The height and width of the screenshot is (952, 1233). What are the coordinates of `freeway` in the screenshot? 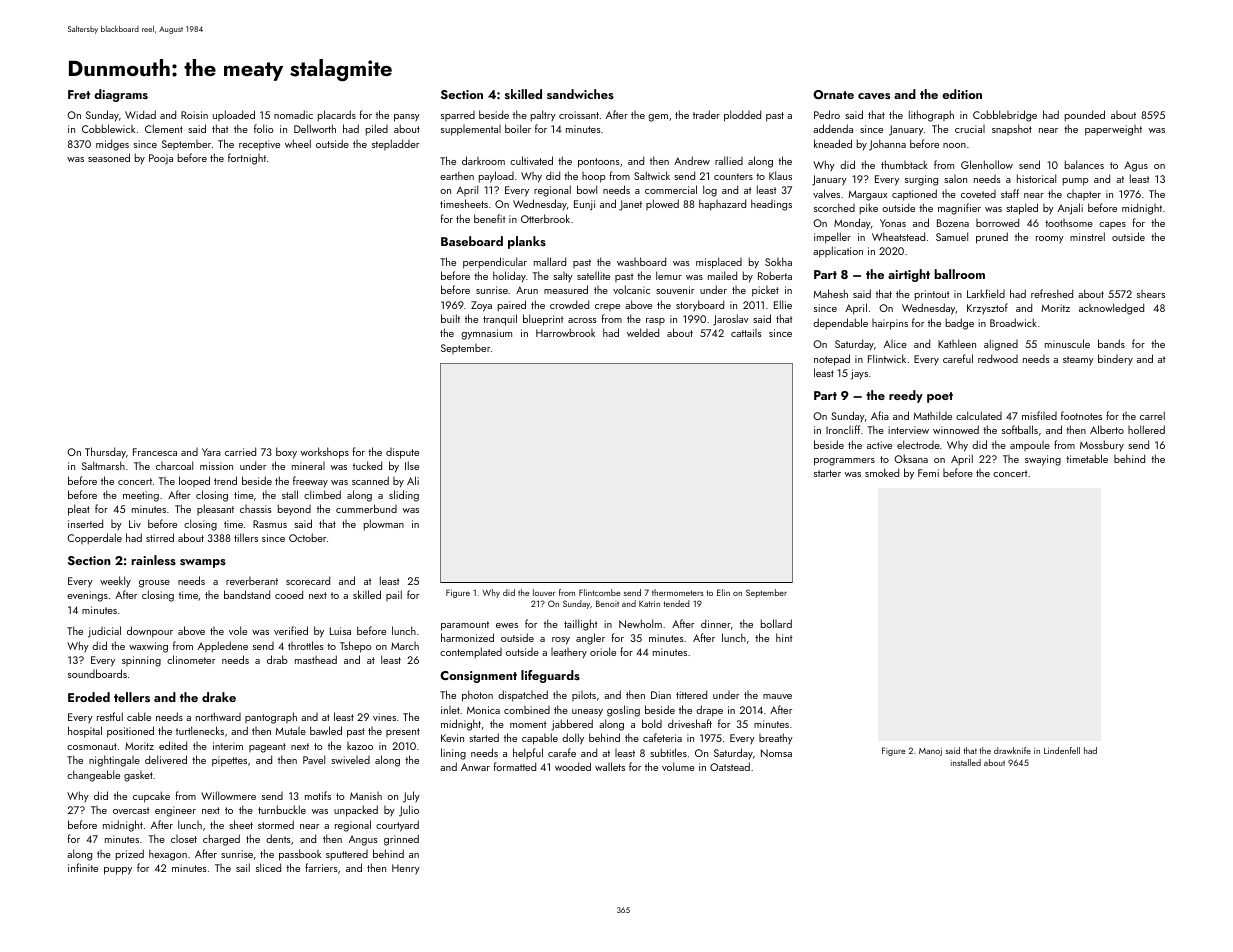 It's located at (310, 481).
